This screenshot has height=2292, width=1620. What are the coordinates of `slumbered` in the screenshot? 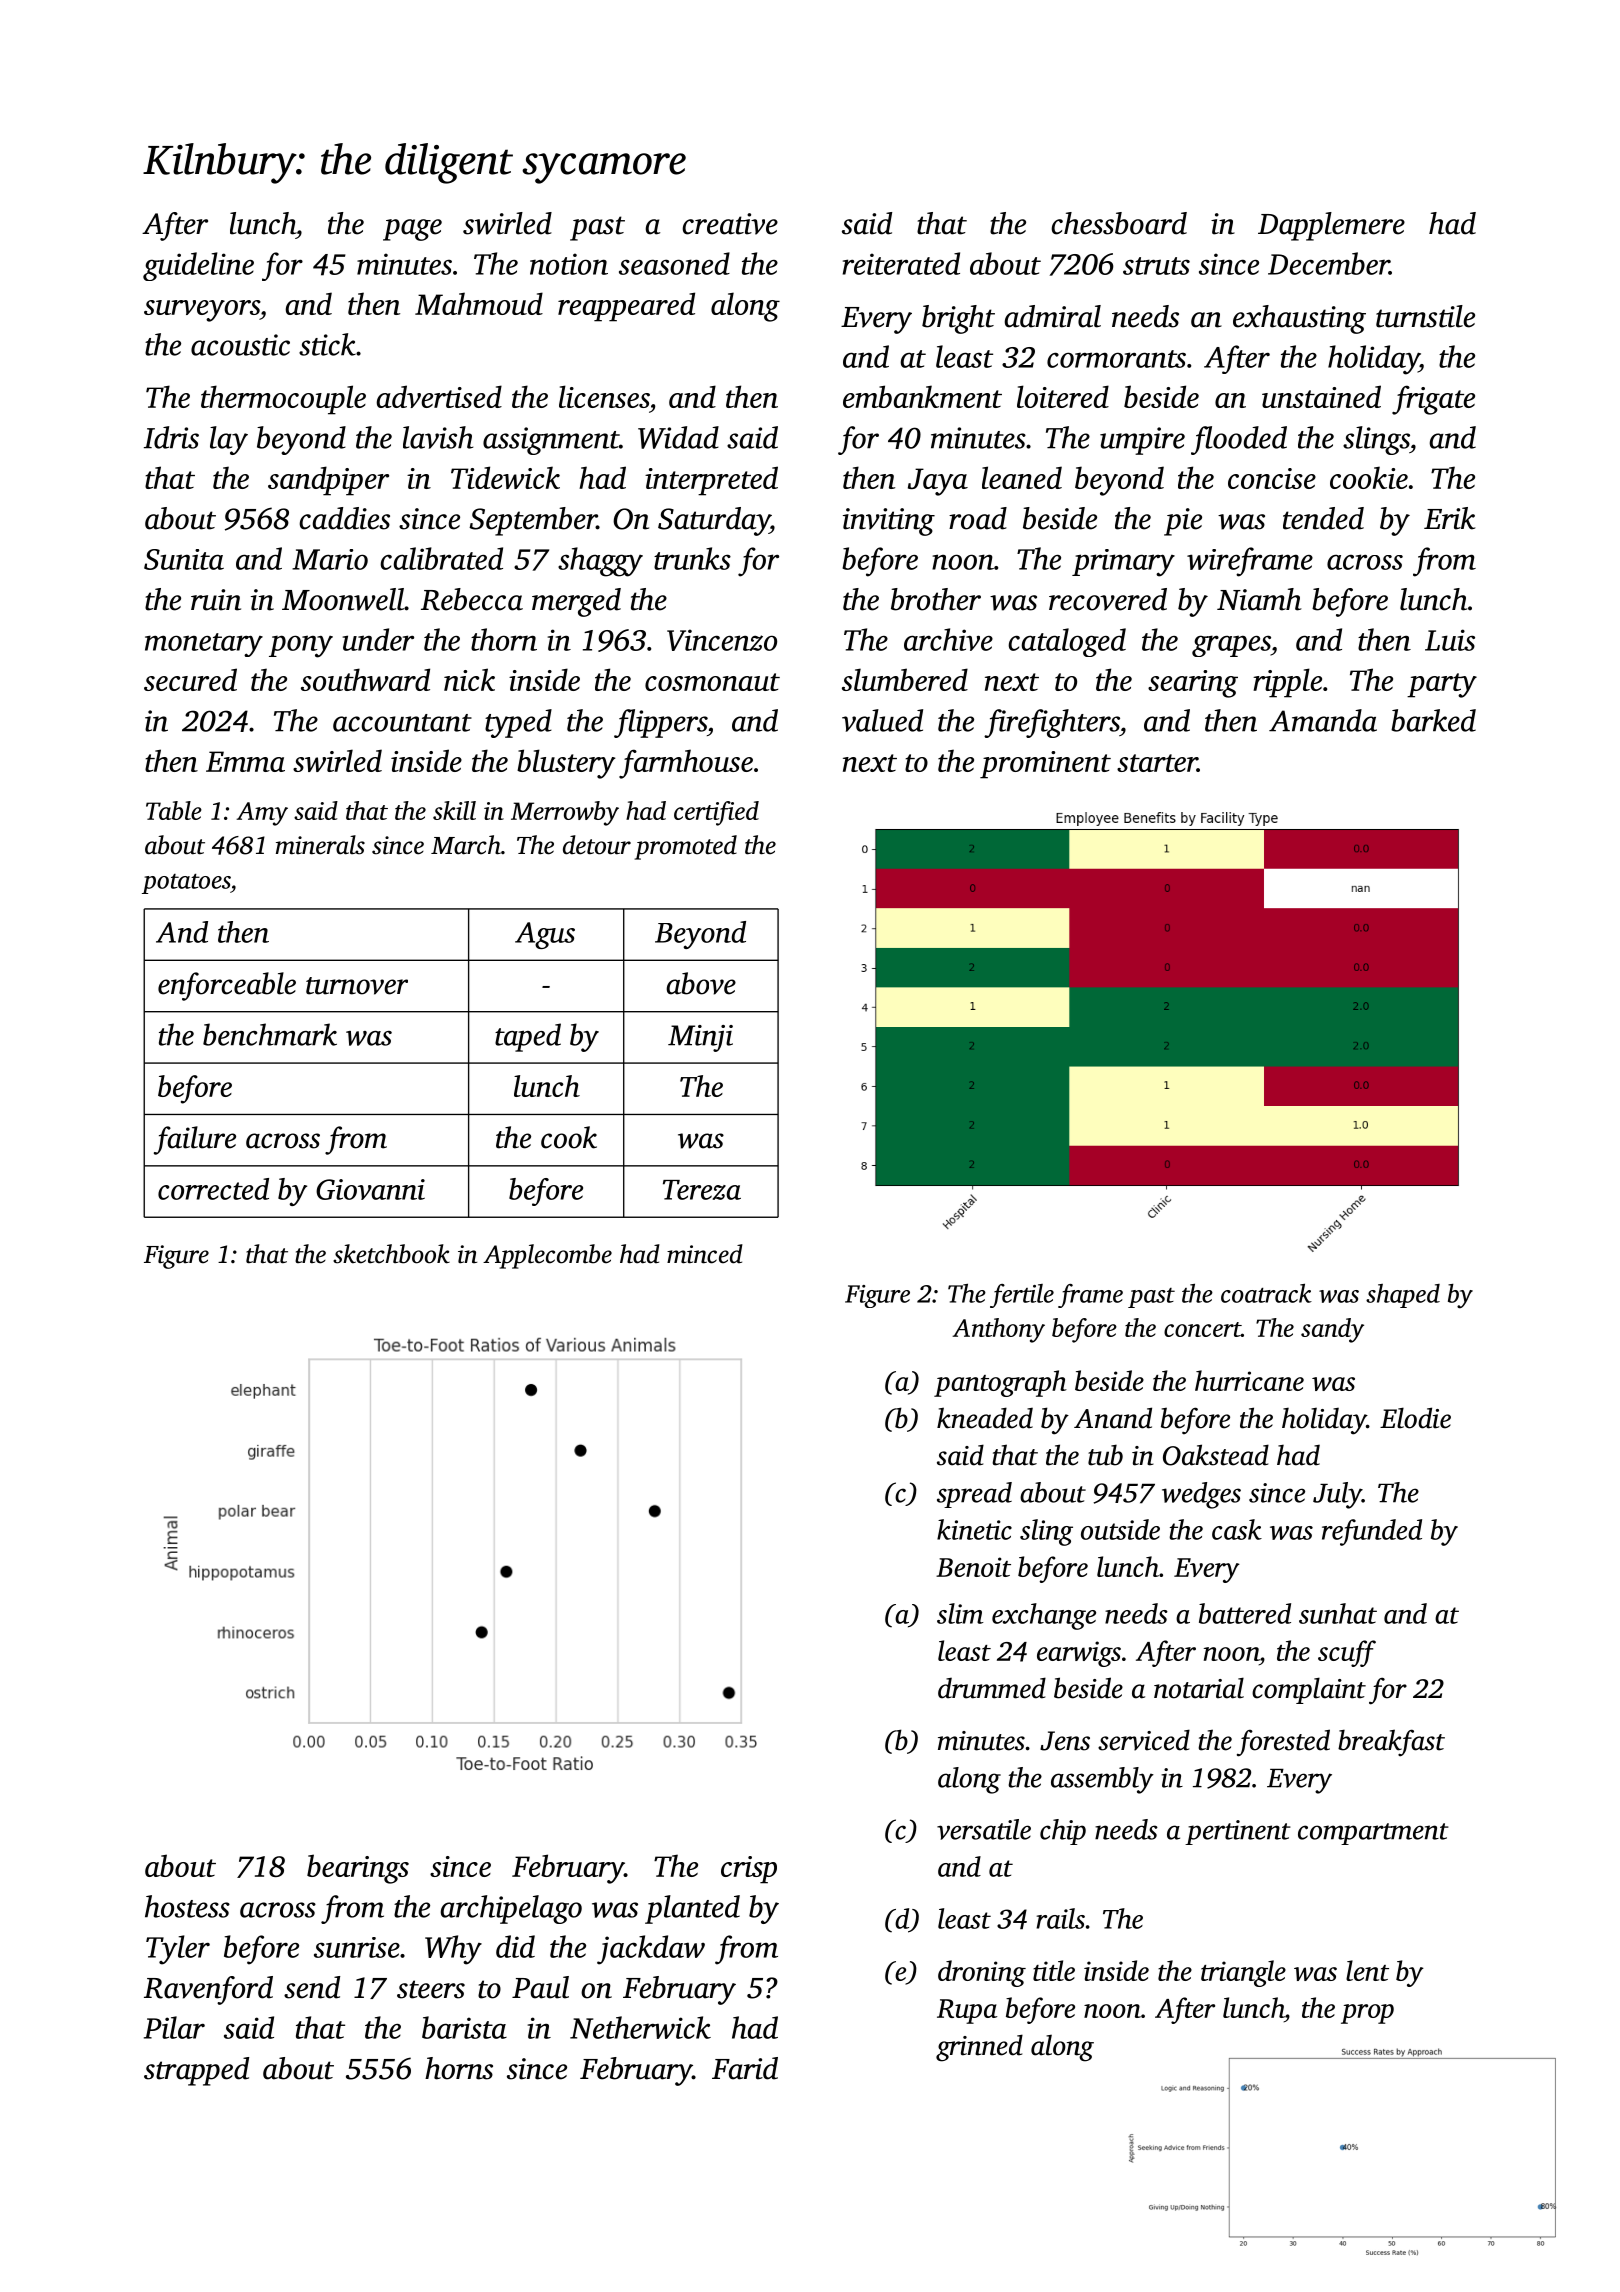 It's located at (905, 679).
